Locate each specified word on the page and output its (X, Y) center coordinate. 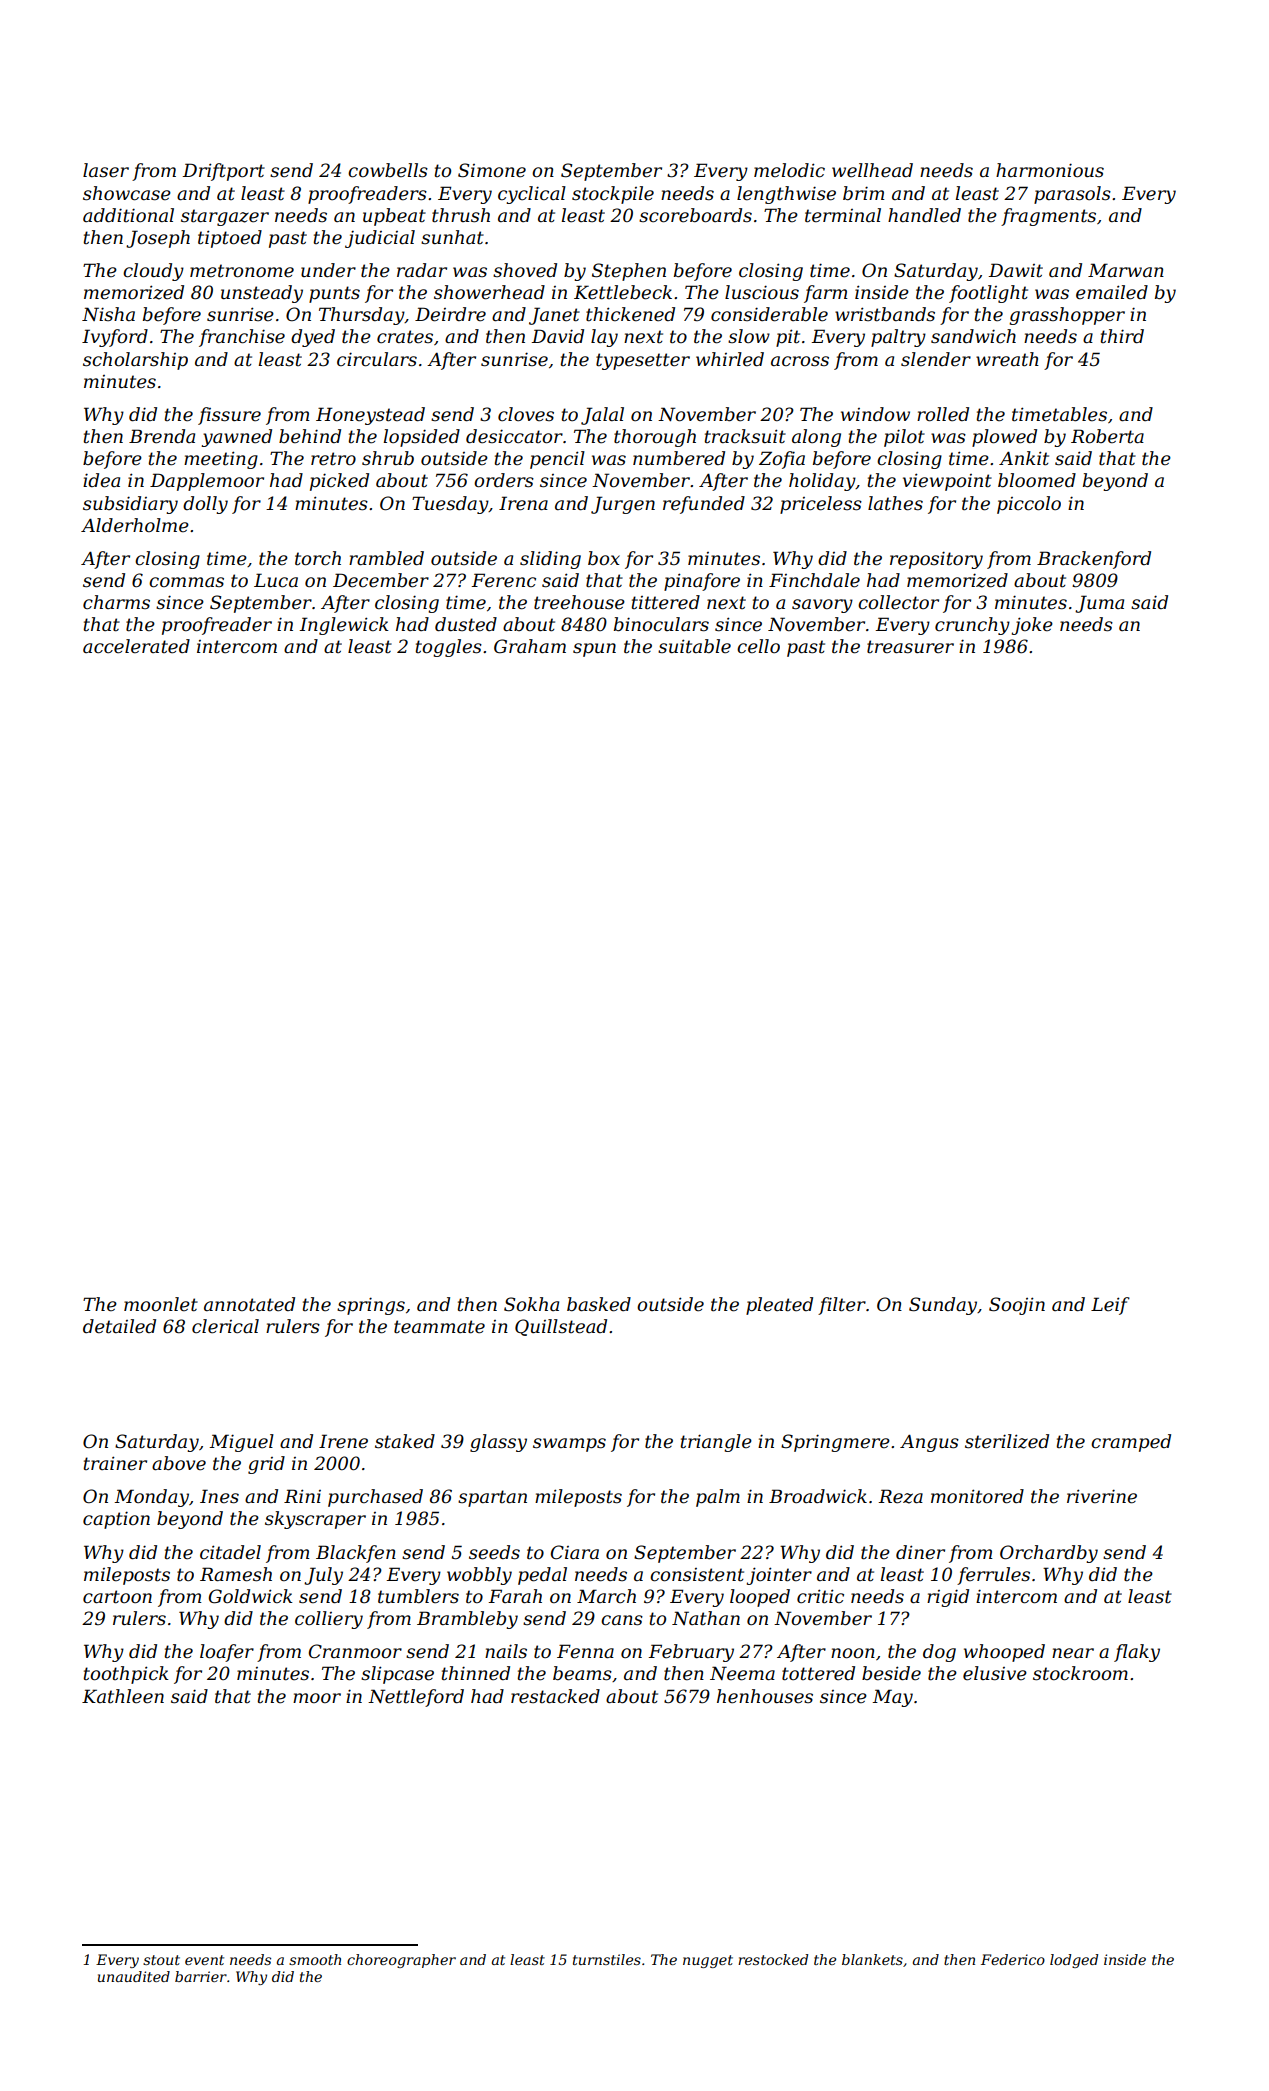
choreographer (401, 1961)
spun (594, 650)
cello (758, 646)
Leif (1110, 1306)
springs (371, 1306)
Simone (492, 170)
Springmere (835, 1443)
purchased (375, 1498)
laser (106, 170)
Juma (1099, 604)
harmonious (1050, 170)
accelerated (136, 646)
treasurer (910, 647)
